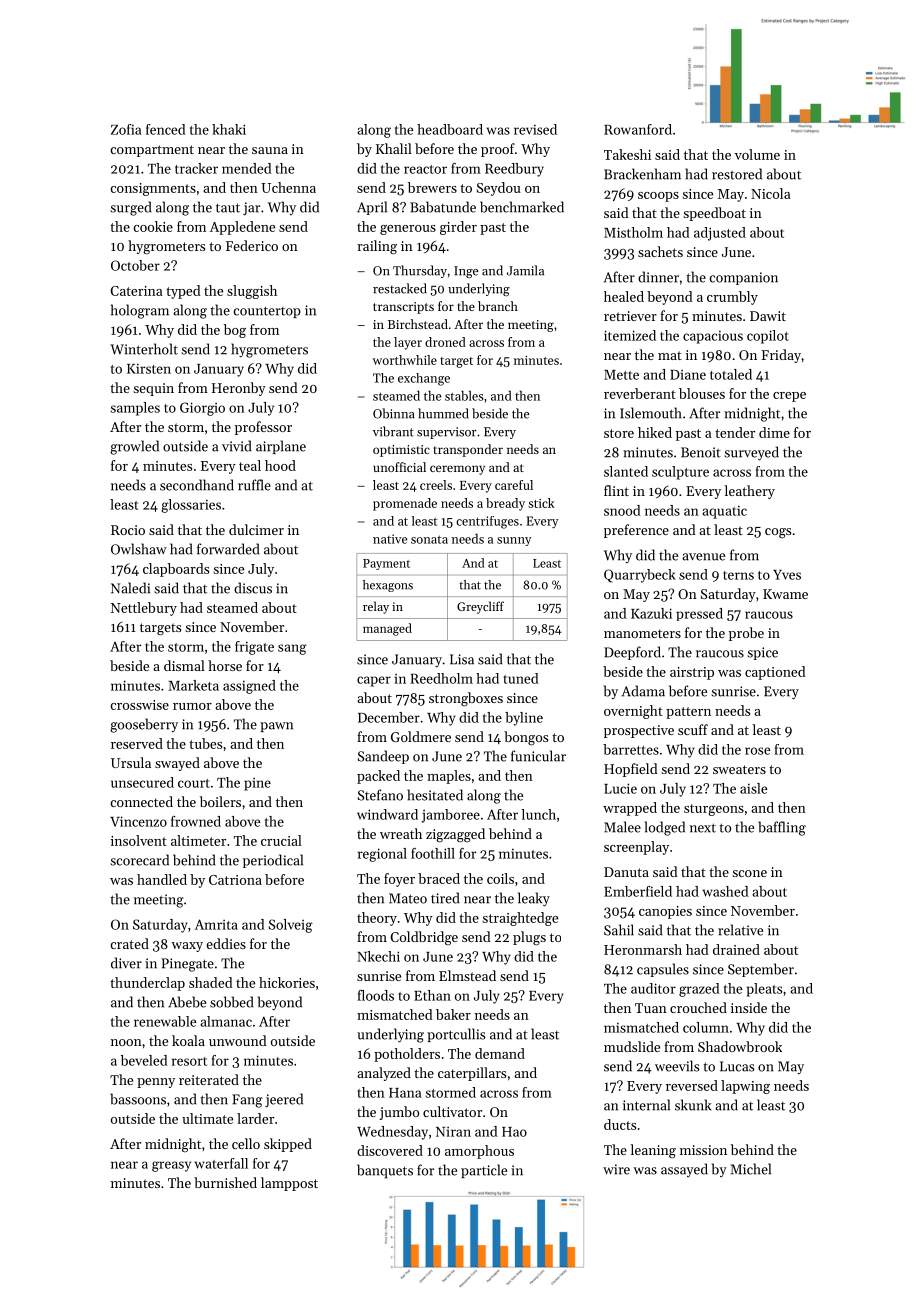 The width and height of the screenshot is (924, 1308). Describe the element at coordinates (487, 522) in the screenshot. I see `centrifuges` at that location.
